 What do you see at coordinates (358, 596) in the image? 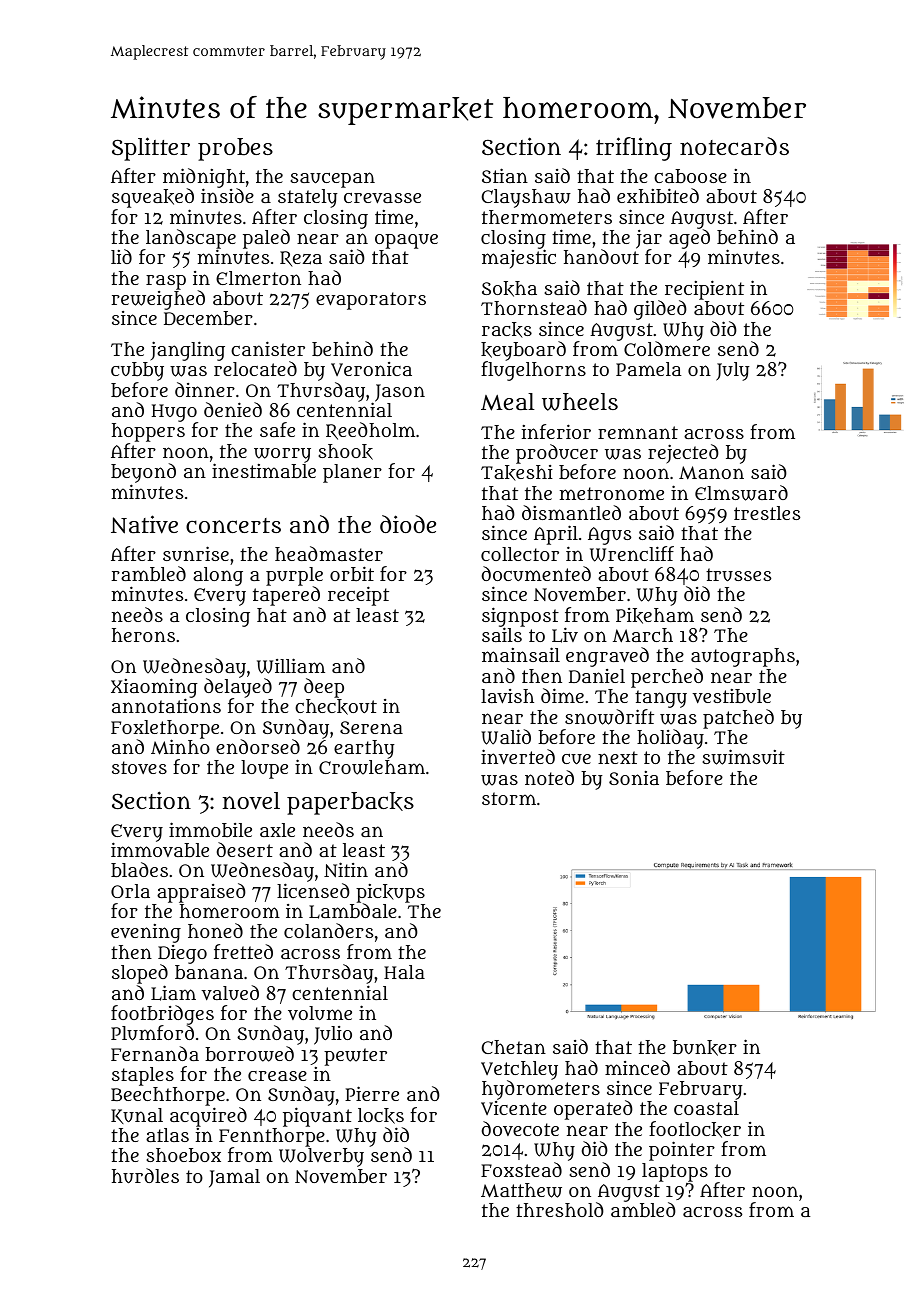
I see `receipt` at bounding box center [358, 596].
